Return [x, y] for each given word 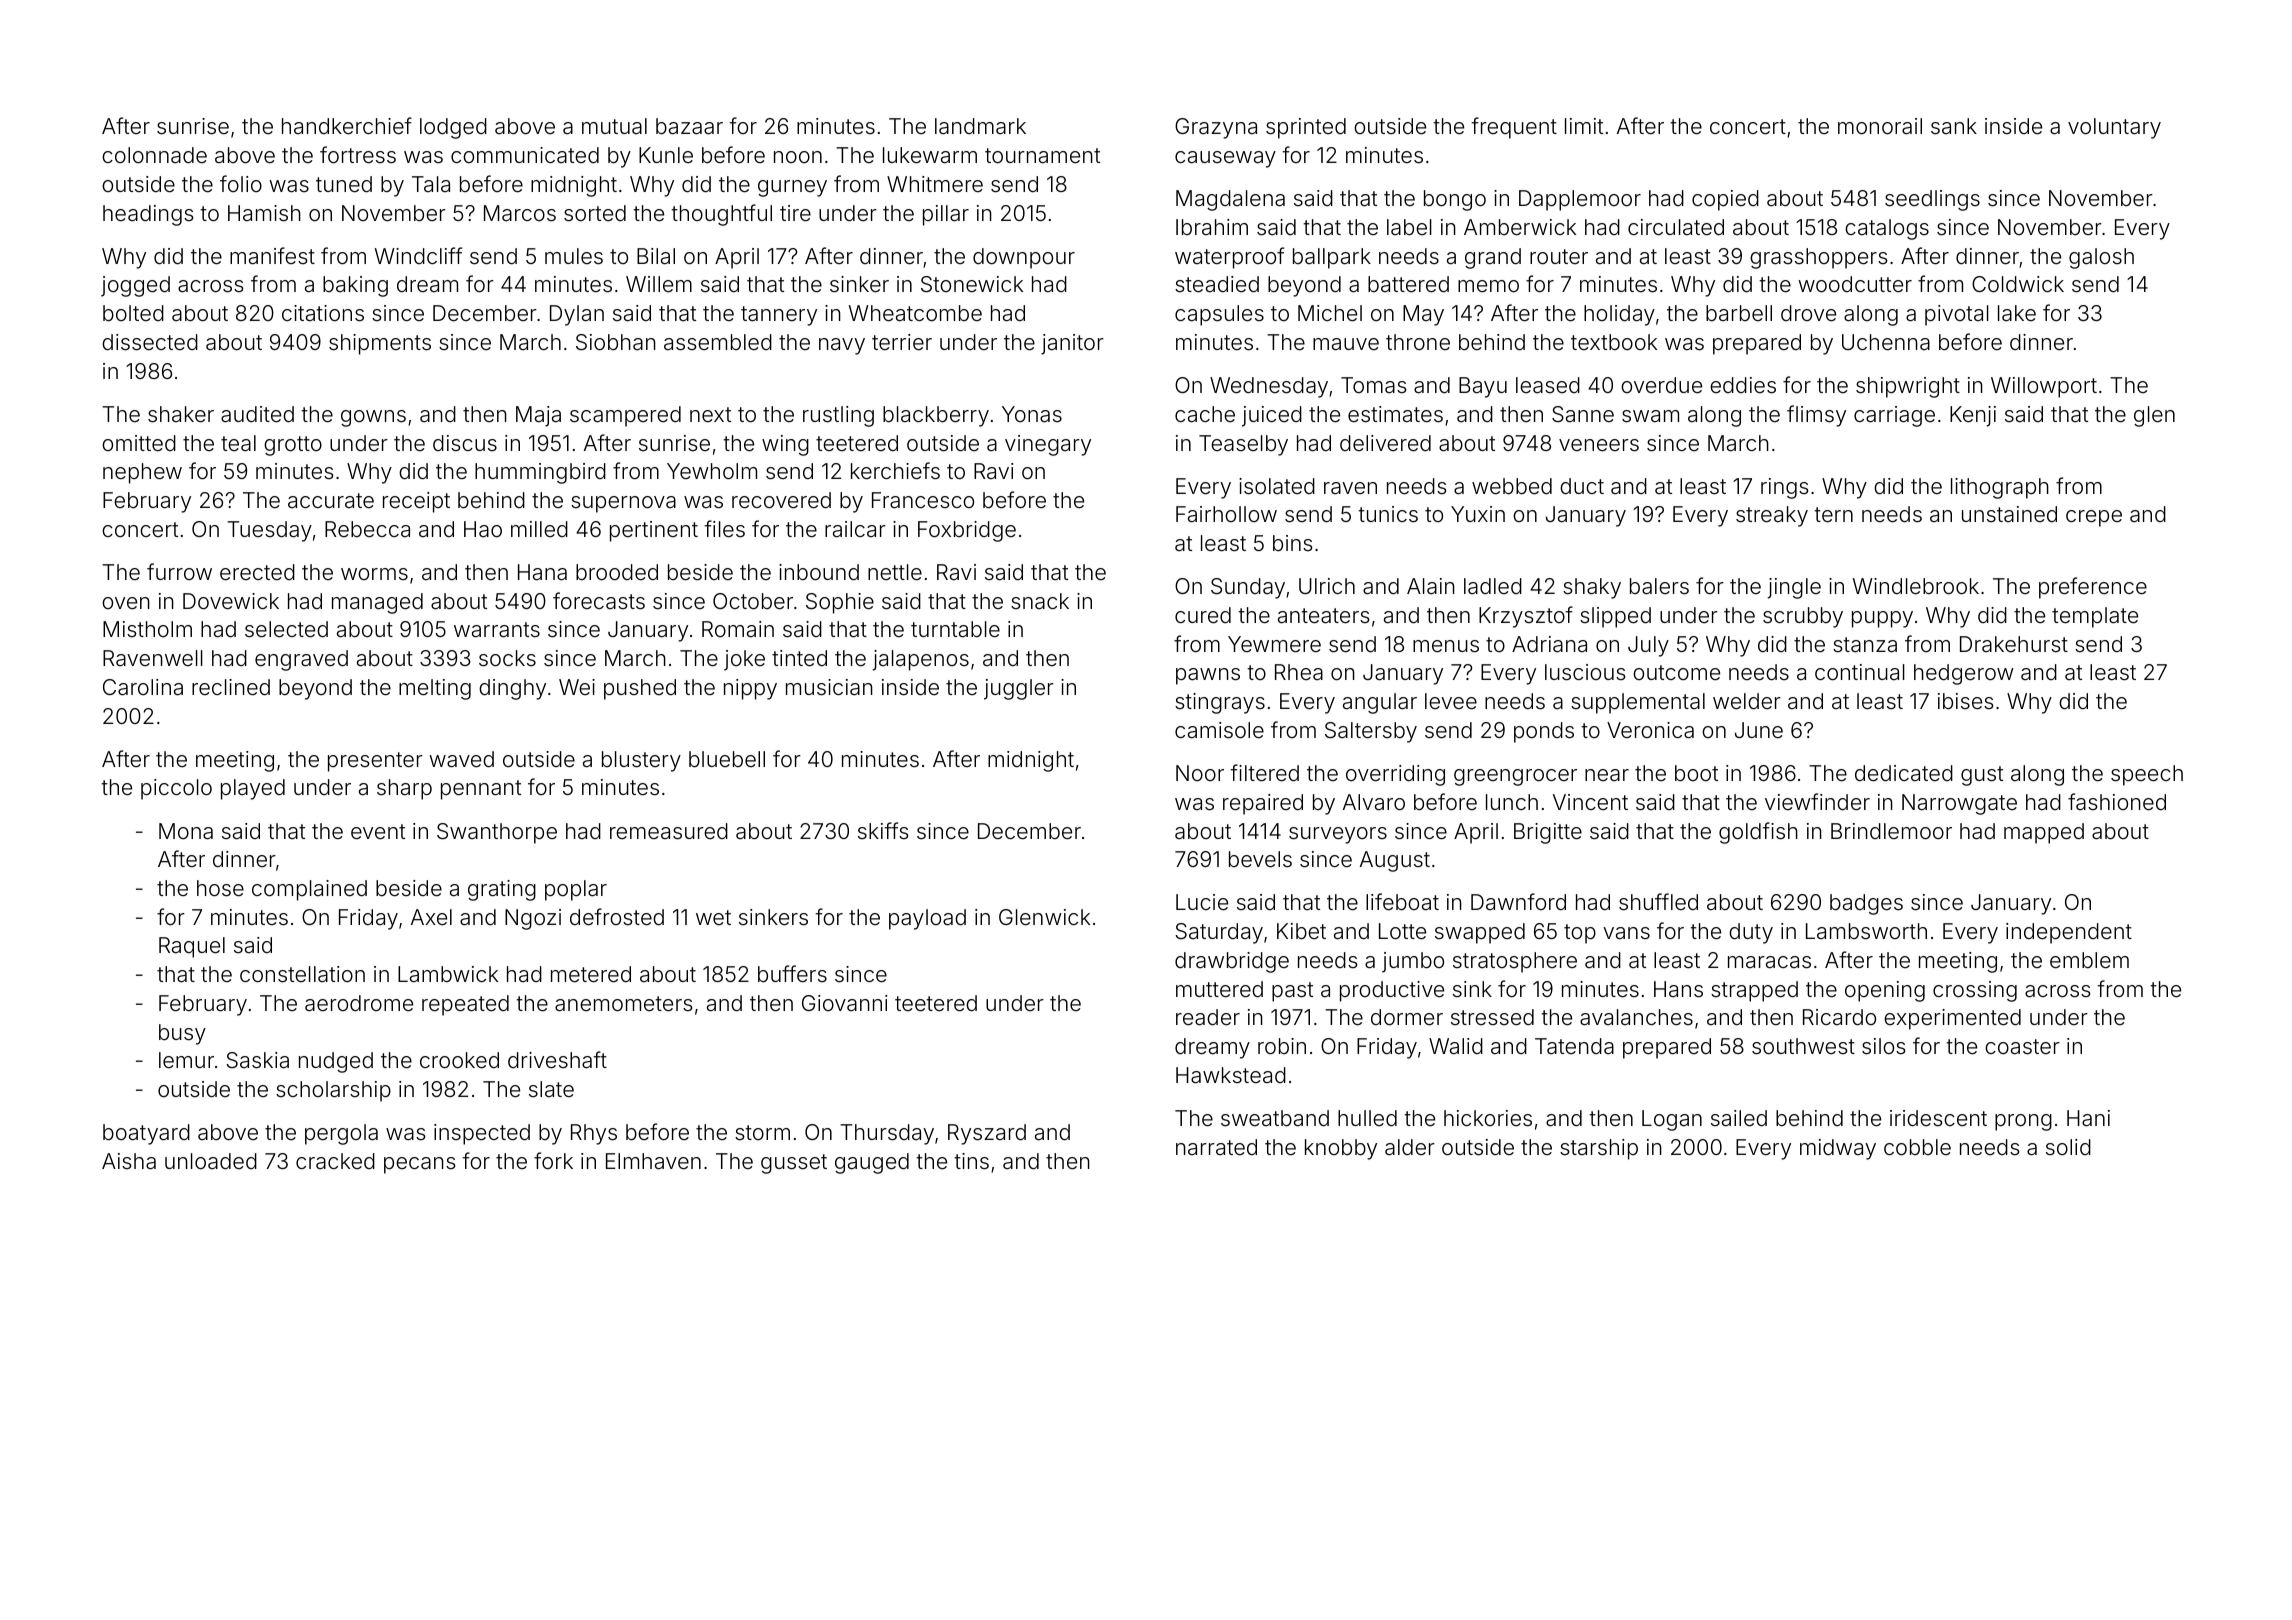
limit [1584, 126]
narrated [1216, 1147]
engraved [301, 660]
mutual [614, 126]
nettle [895, 572]
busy [182, 1034]
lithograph [2000, 488]
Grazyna [1216, 128]
